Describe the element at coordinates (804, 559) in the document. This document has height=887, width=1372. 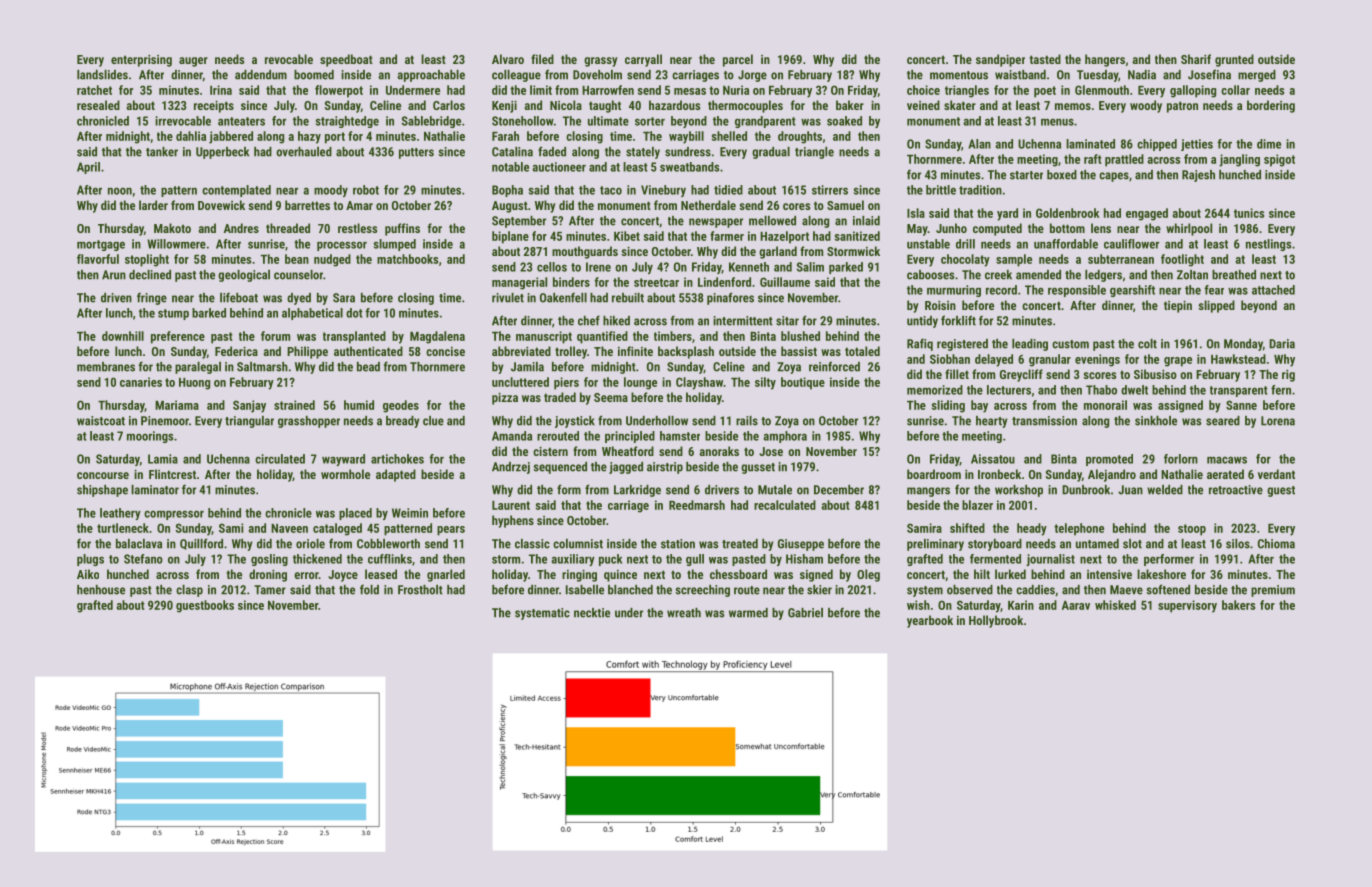
I see `Hisham` at that location.
